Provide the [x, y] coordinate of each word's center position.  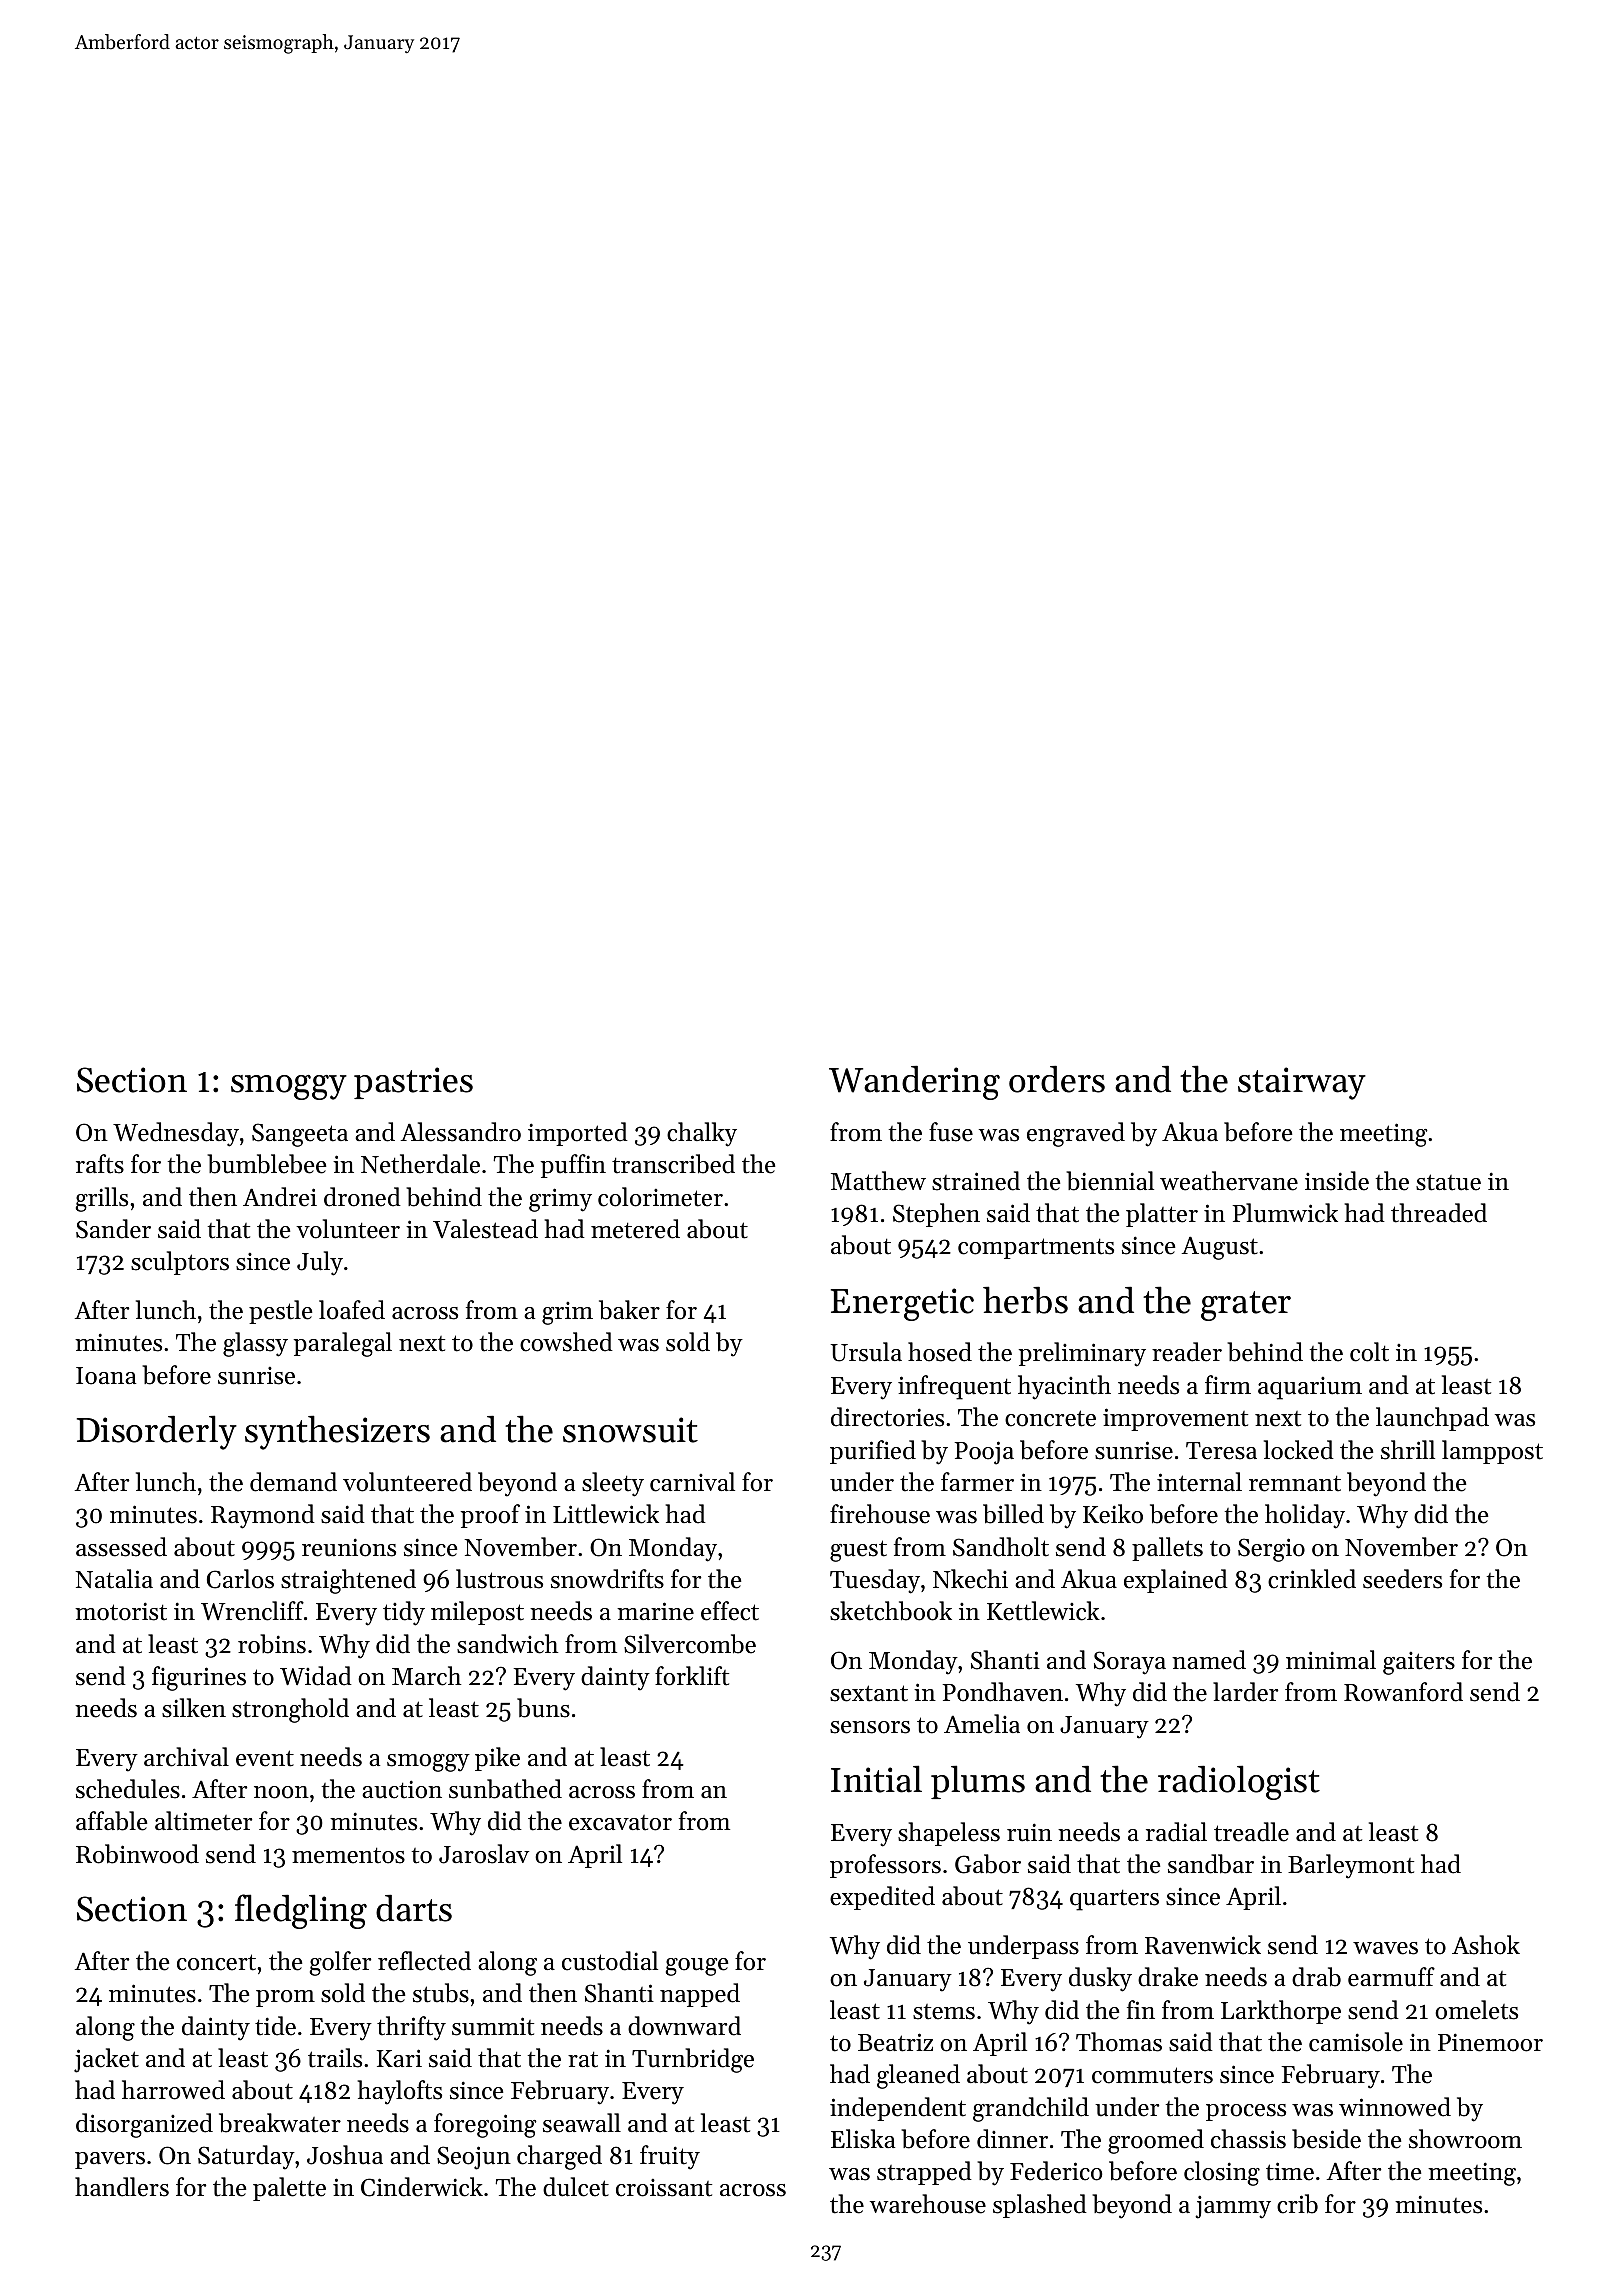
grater [1246, 1306]
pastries [413, 1083]
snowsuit [630, 1430]
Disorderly [157, 1432]
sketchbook [891, 1611]
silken [194, 1708]
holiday [1305, 1516]
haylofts [400, 2092]
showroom [1465, 2139]
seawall [582, 2123]
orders [1057, 1079]
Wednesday [176, 1134]
